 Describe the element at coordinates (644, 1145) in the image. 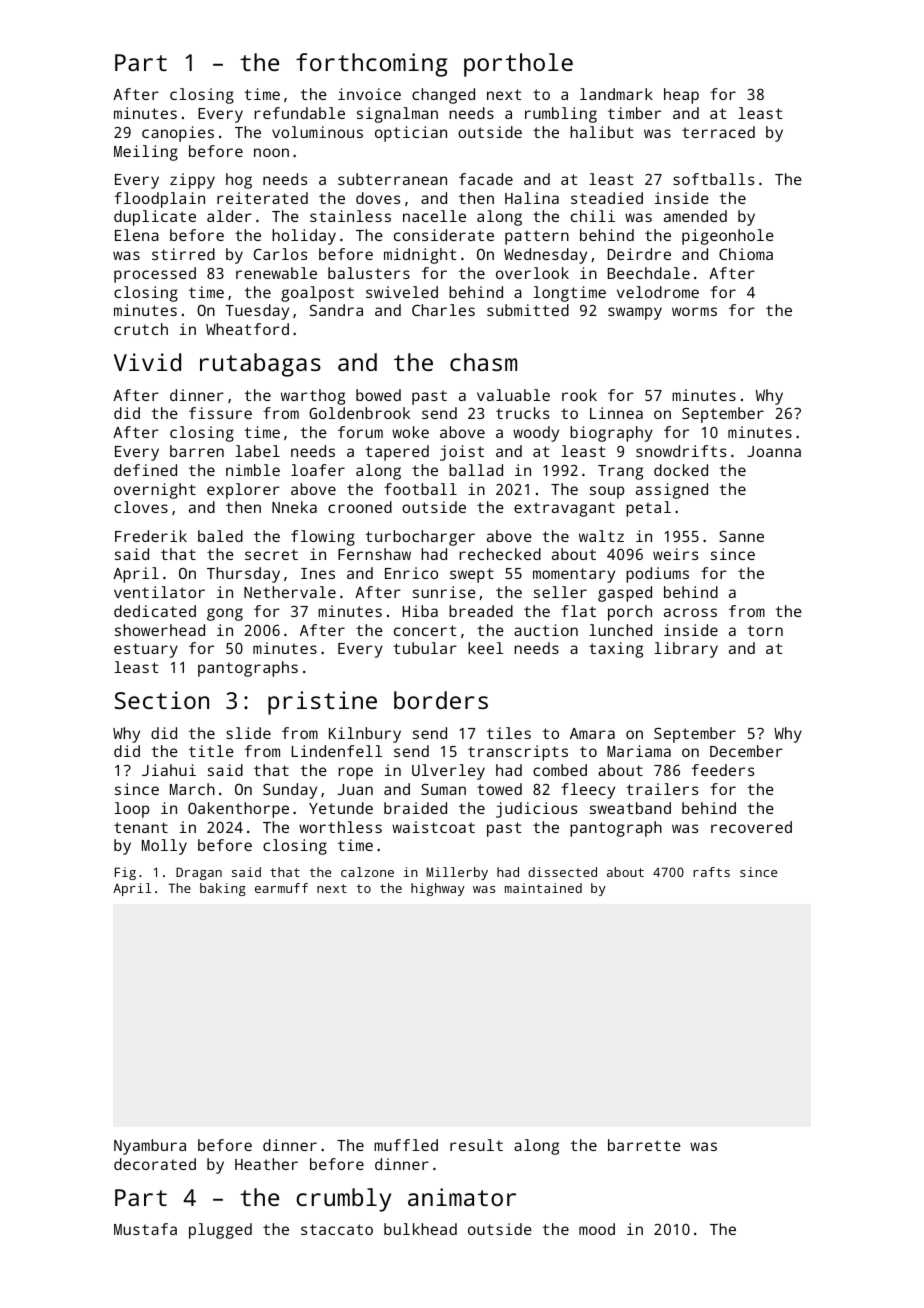

I see `barrette` at that location.
